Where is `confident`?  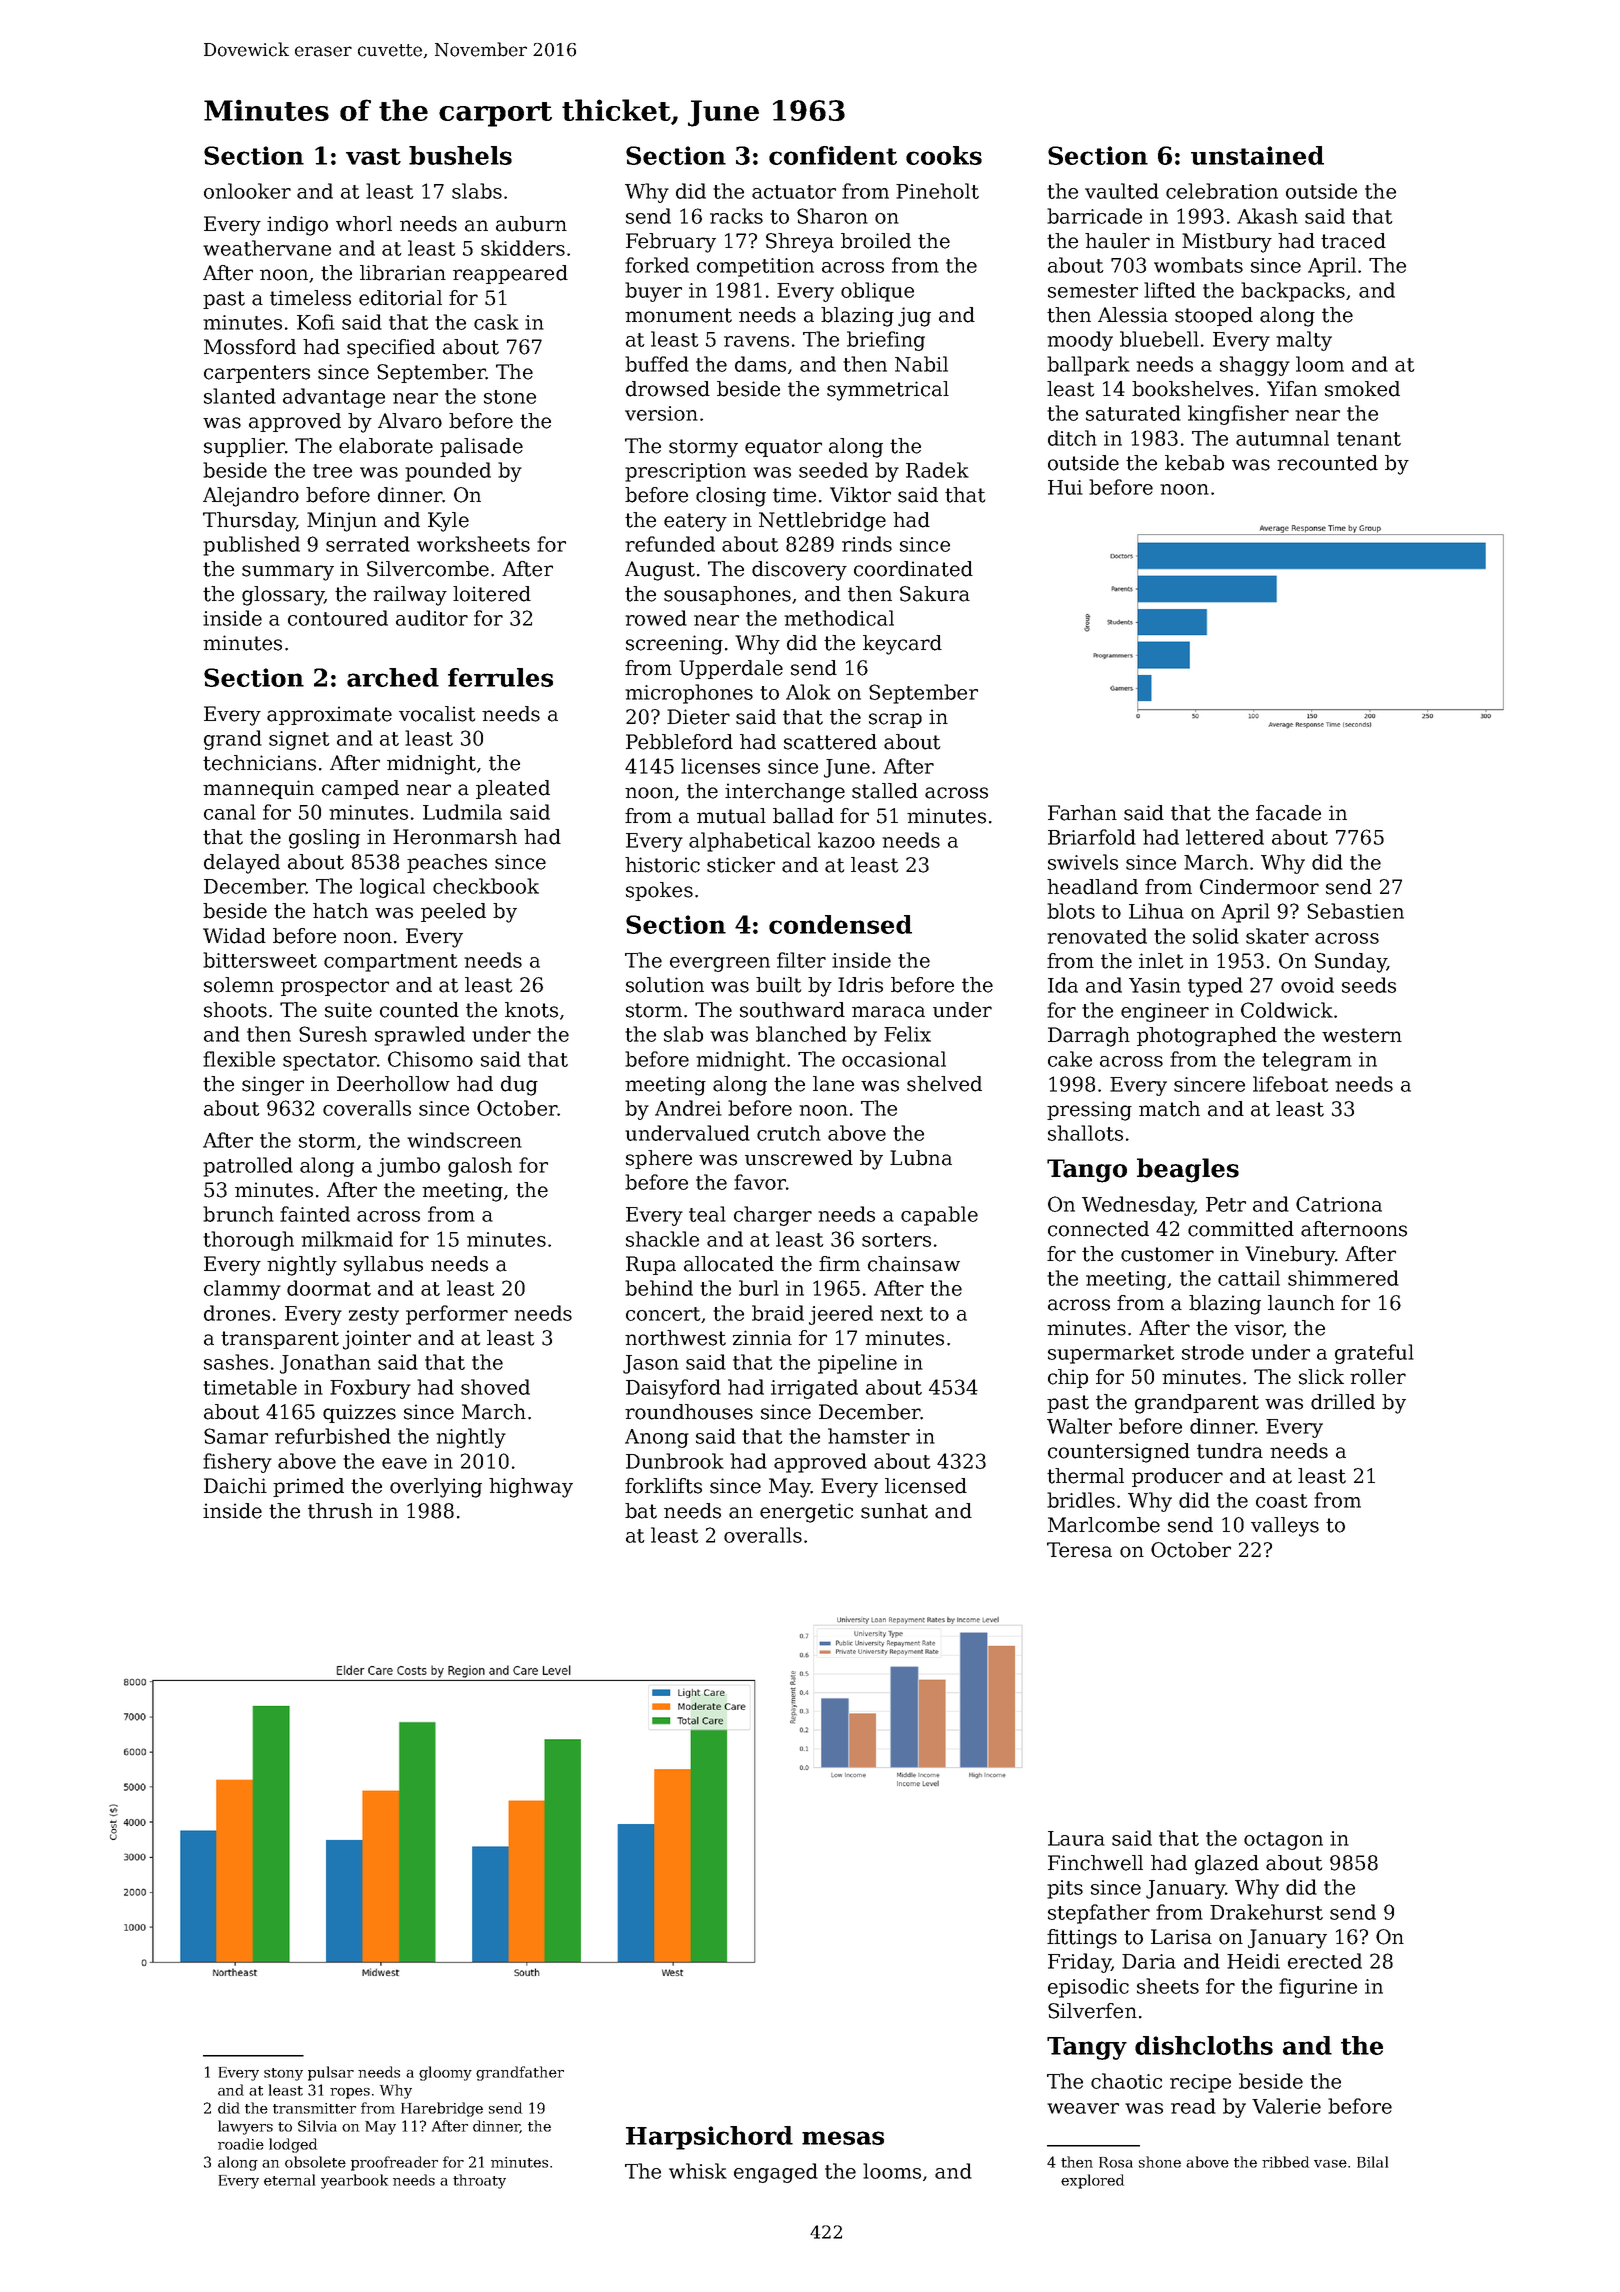
confident is located at coordinates (833, 155).
